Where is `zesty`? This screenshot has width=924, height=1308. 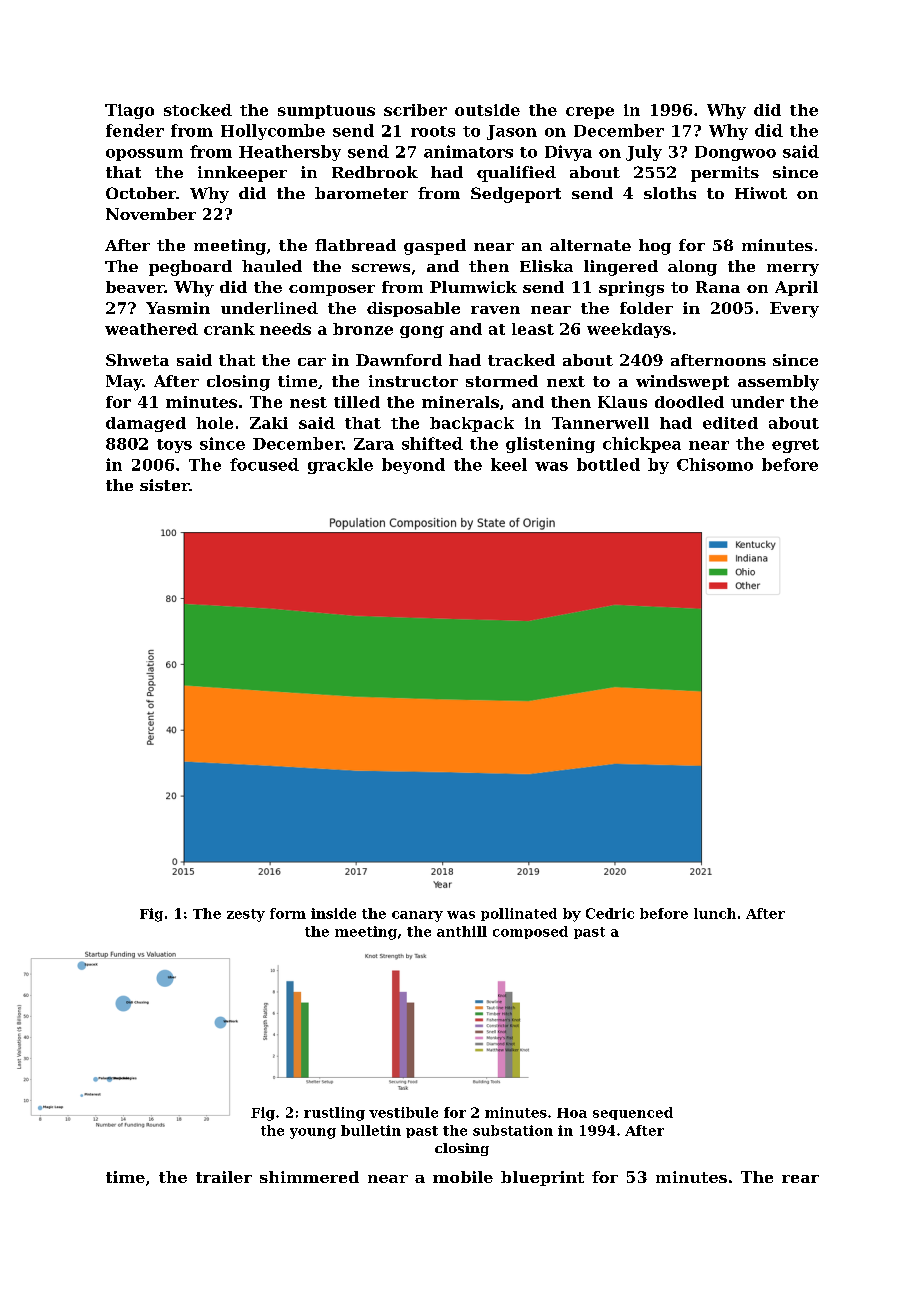
zesty is located at coordinates (246, 915).
